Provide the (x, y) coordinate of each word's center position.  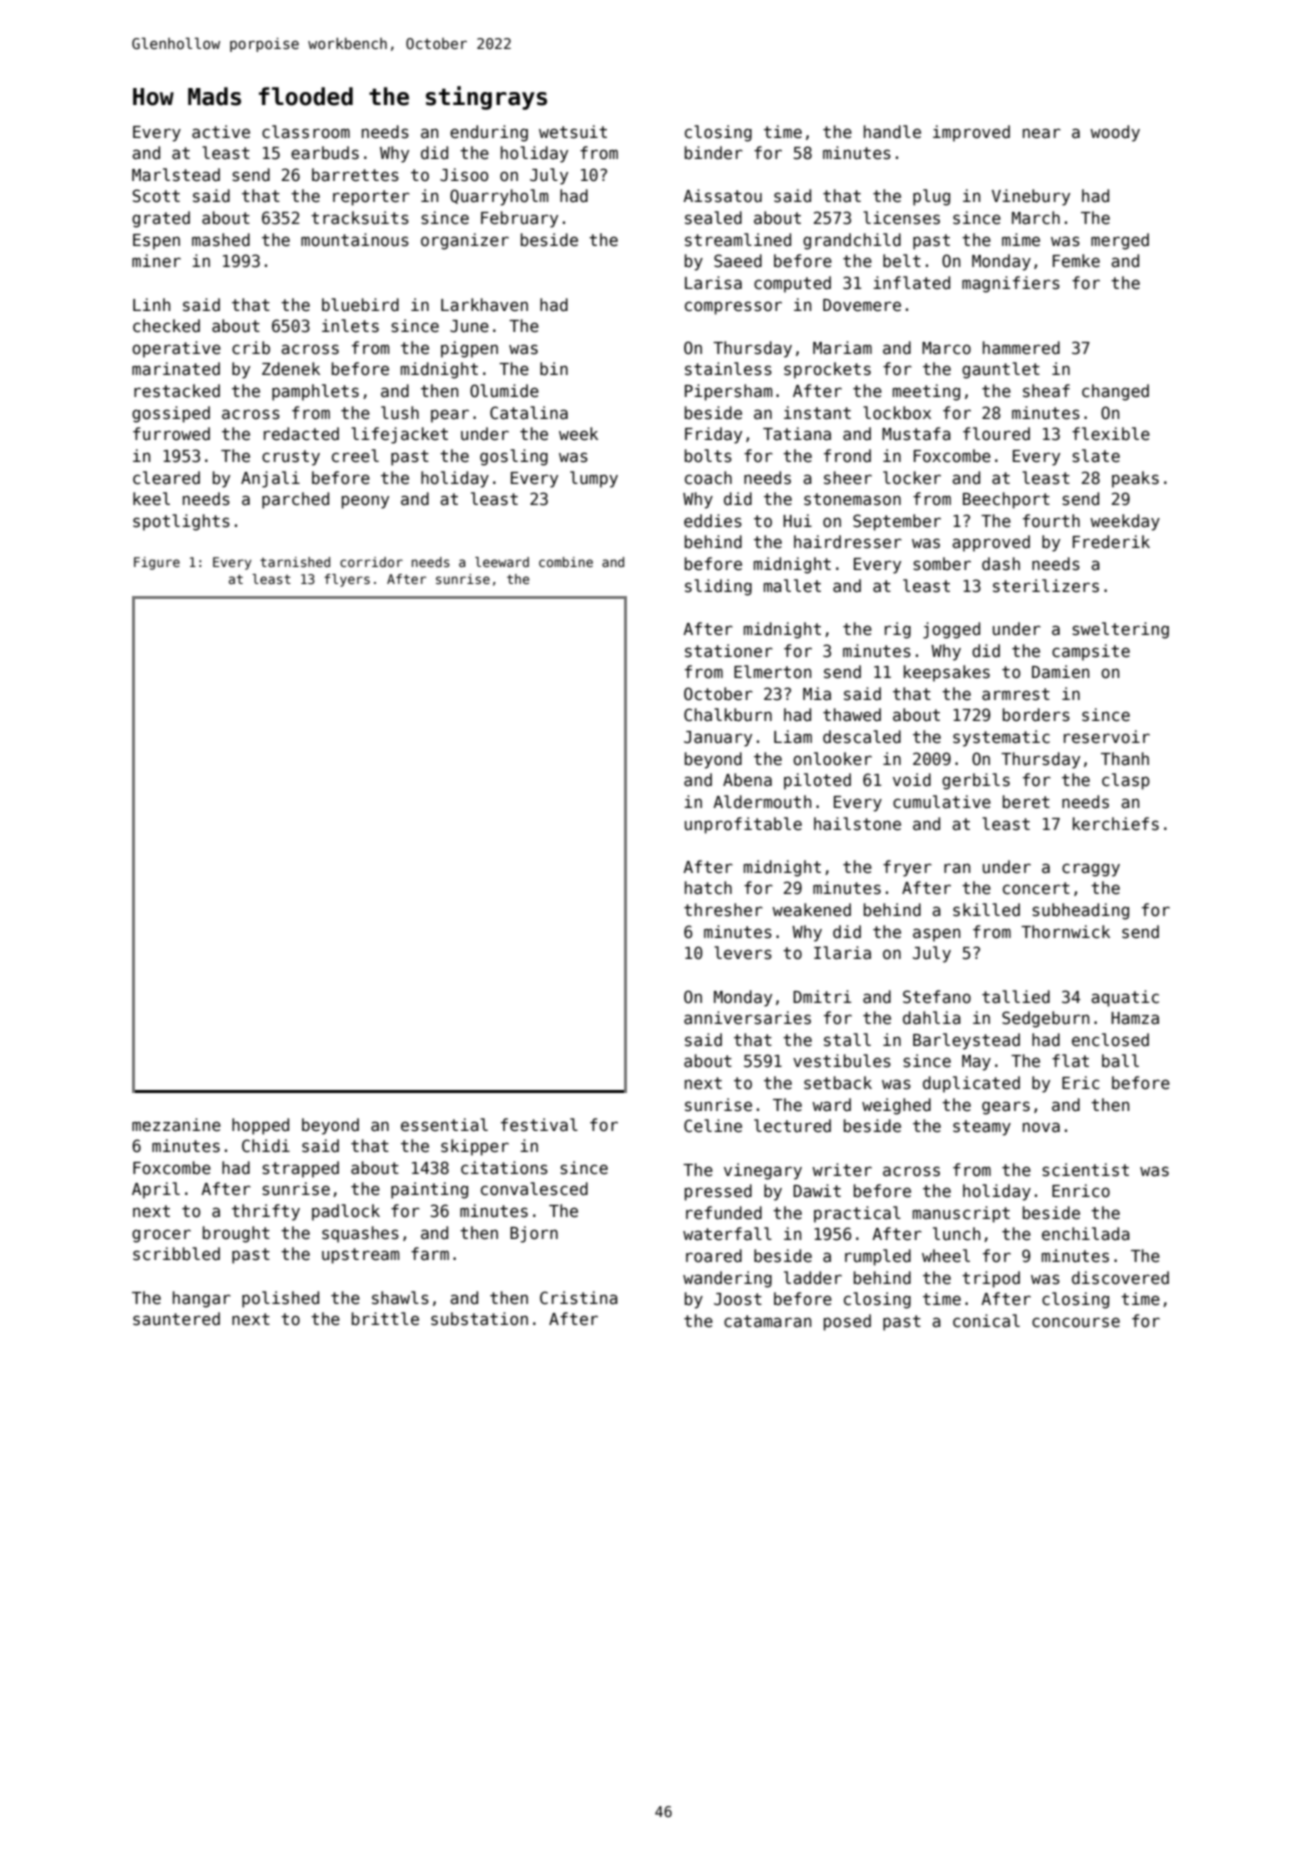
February (519, 219)
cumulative (942, 802)
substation (479, 1319)
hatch (708, 888)
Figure (157, 563)
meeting (926, 392)
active (221, 132)
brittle (385, 1319)
